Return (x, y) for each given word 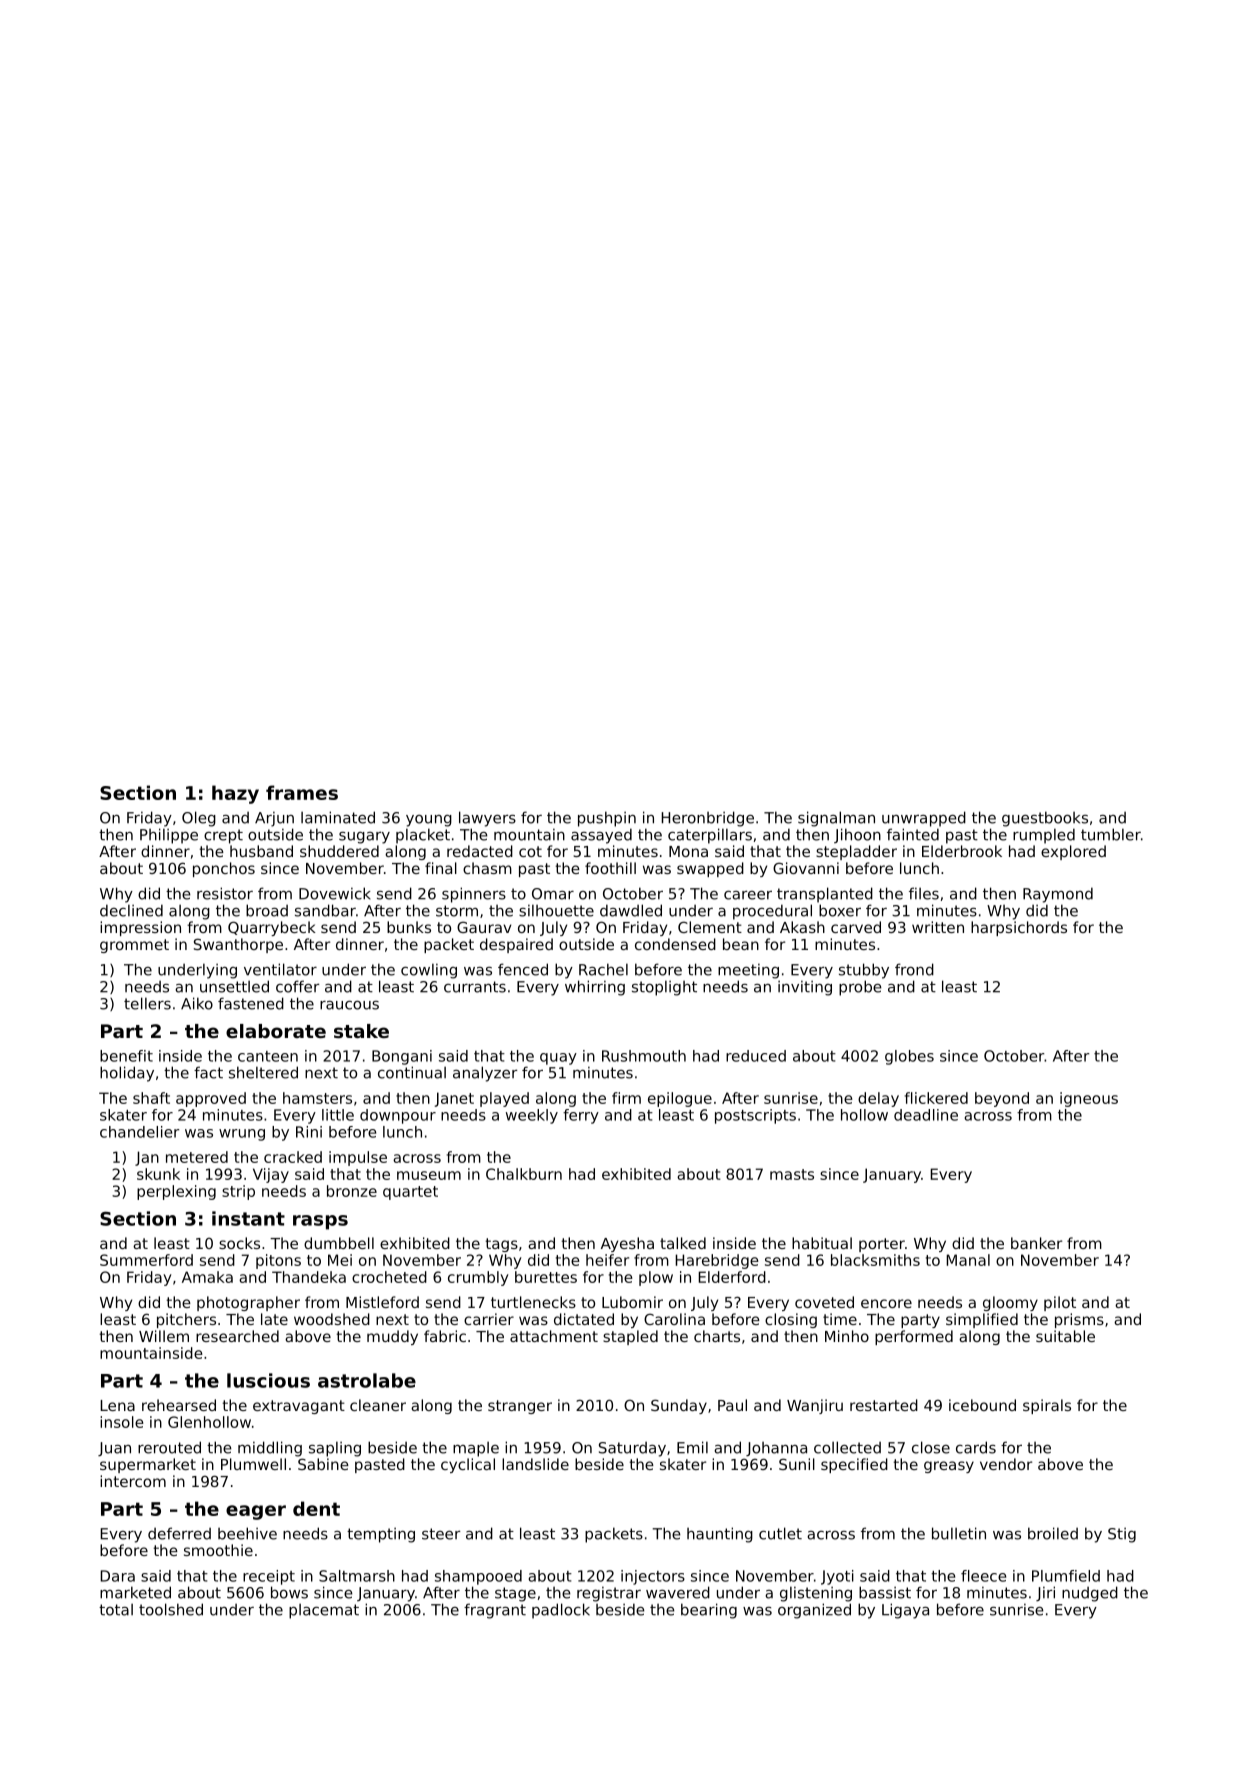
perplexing (176, 1192)
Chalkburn (524, 1174)
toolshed (171, 1609)
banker (1036, 1243)
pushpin (607, 819)
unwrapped (924, 819)
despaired (516, 945)
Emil (692, 1447)
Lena (117, 1405)
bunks (409, 927)
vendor (1006, 1464)
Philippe (169, 836)
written (938, 927)
